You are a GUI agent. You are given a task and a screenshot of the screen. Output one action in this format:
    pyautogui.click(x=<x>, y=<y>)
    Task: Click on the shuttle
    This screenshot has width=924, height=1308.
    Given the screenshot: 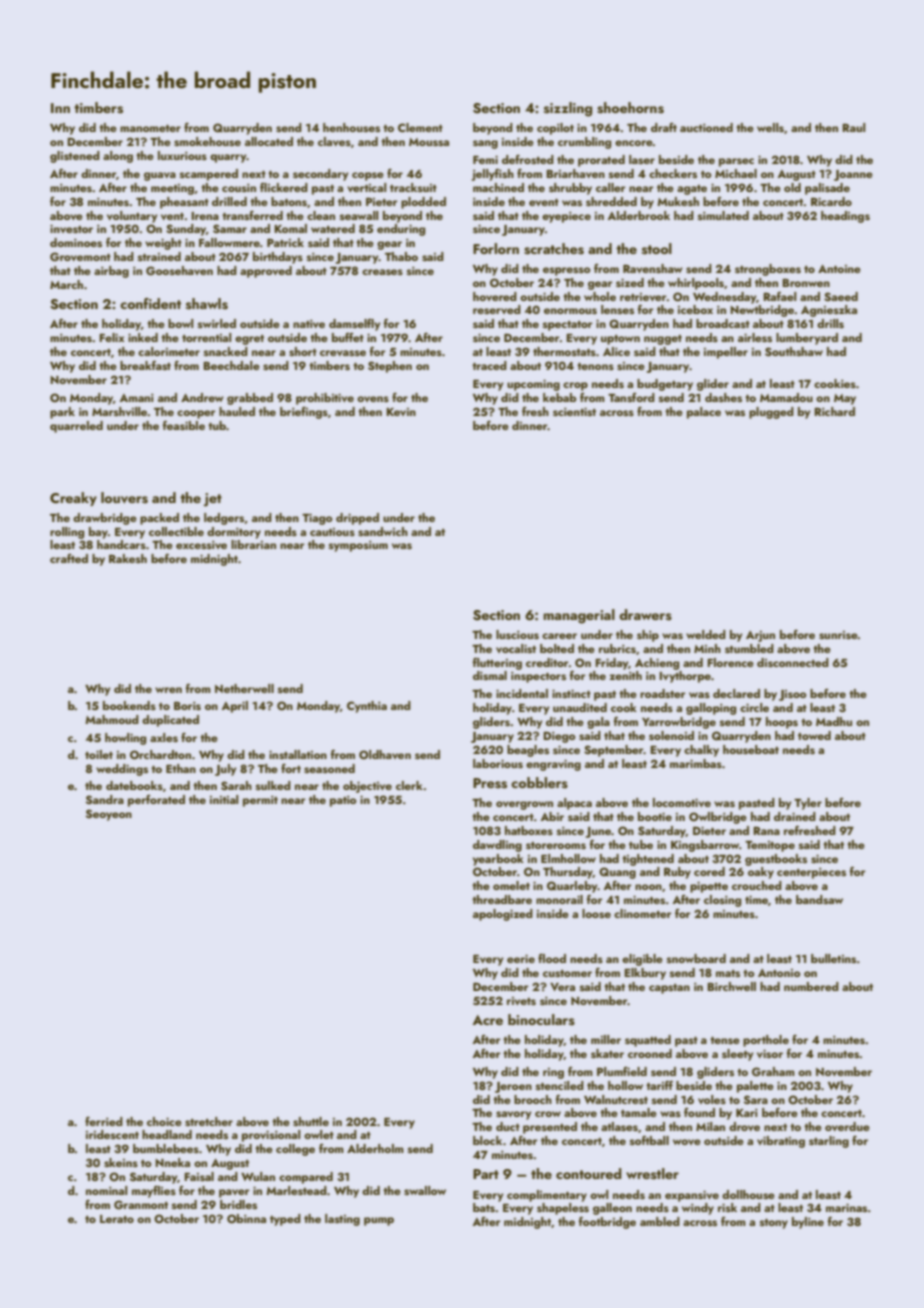 What is the action you would take?
    pyautogui.click(x=311, y=1121)
